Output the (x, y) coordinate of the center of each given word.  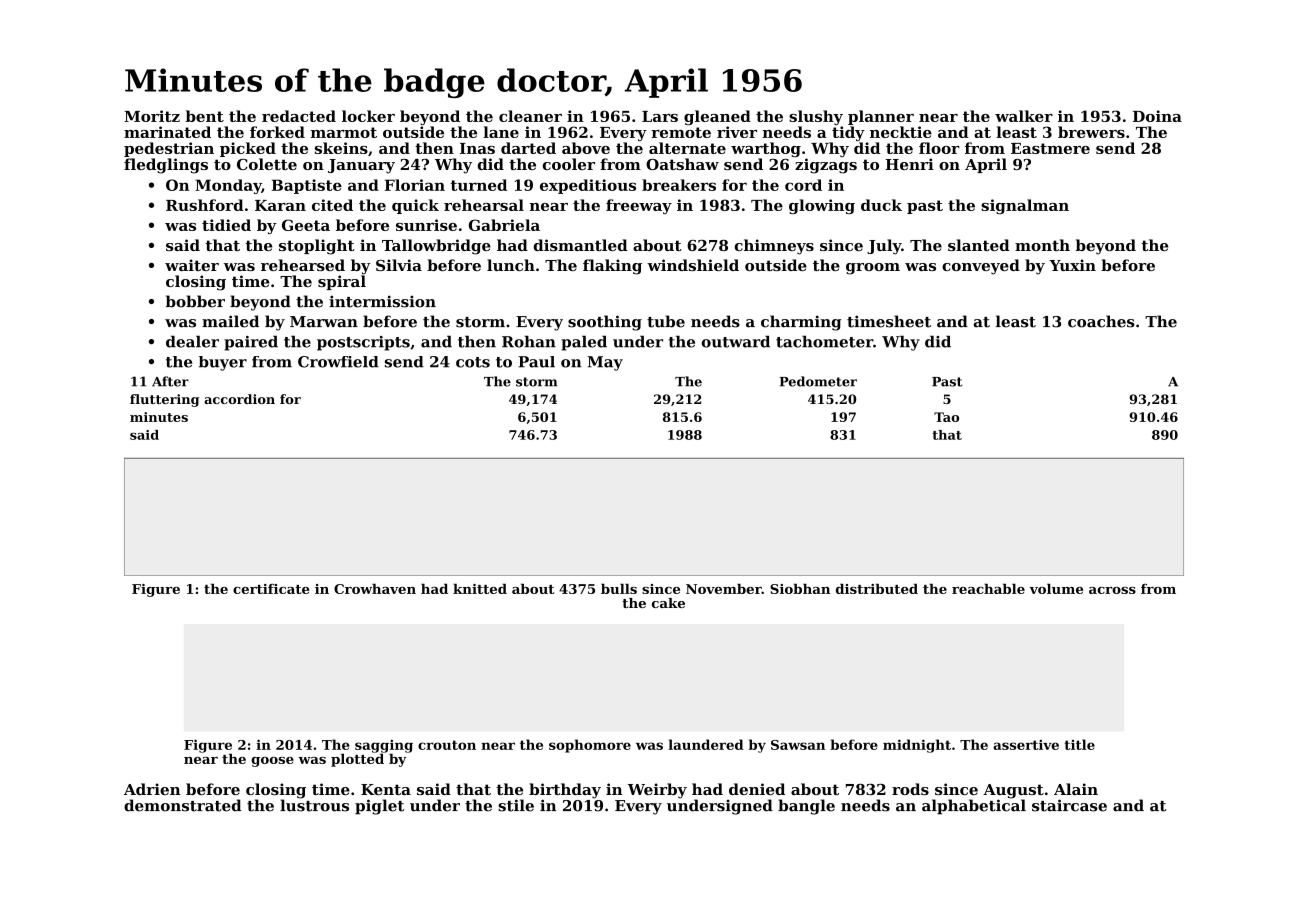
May (605, 363)
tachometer (824, 341)
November (724, 589)
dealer (192, 341)
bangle (806, 807)
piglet (379, 807)
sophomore (590, 746)
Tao (946, 417)
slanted (979, 245)
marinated (167, 132)
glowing (822, 206)
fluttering (164, 400)
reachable (988, 589)
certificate (271, 589)
